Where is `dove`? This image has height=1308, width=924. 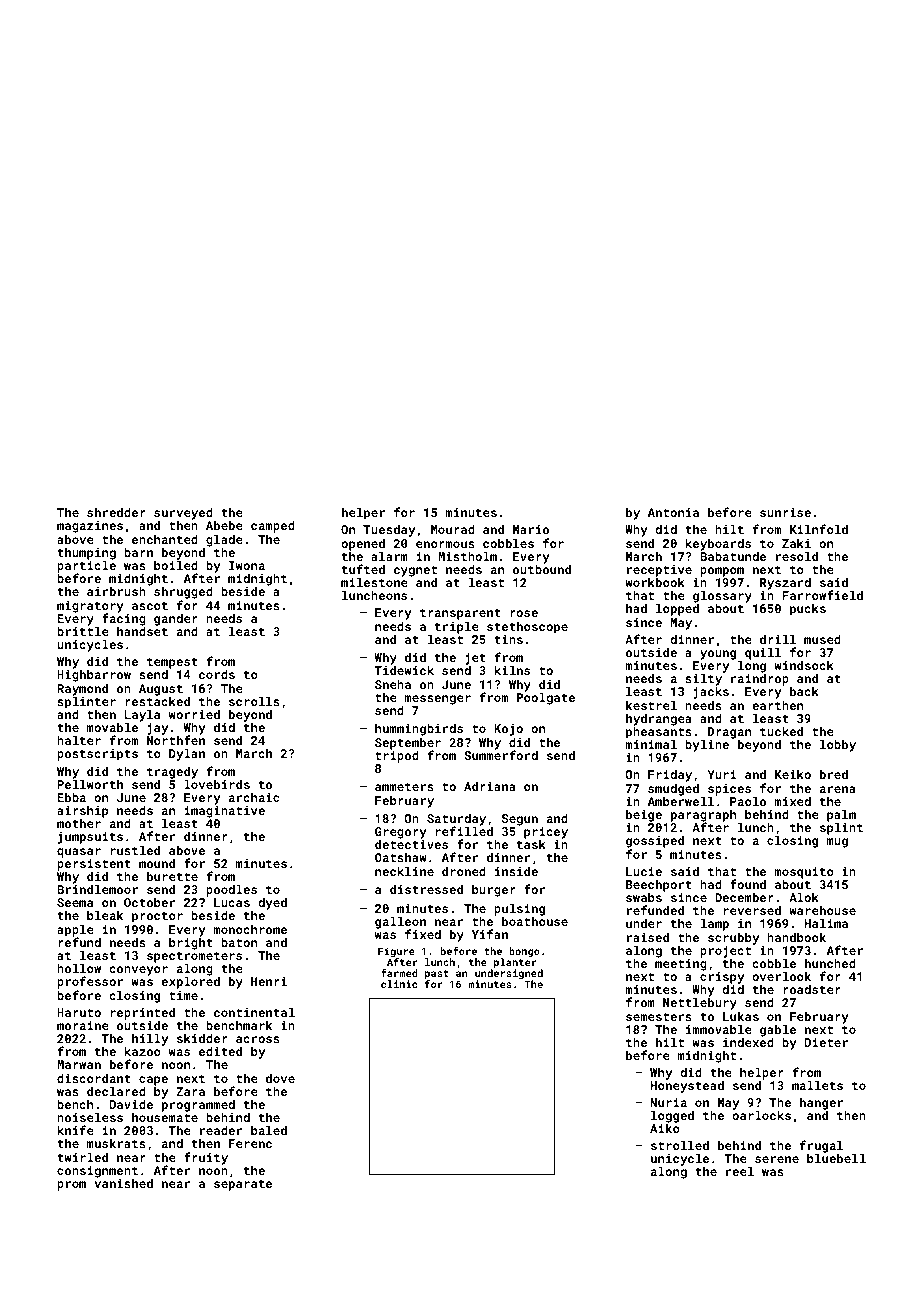
dove is located at coordinates (280, 1078).
